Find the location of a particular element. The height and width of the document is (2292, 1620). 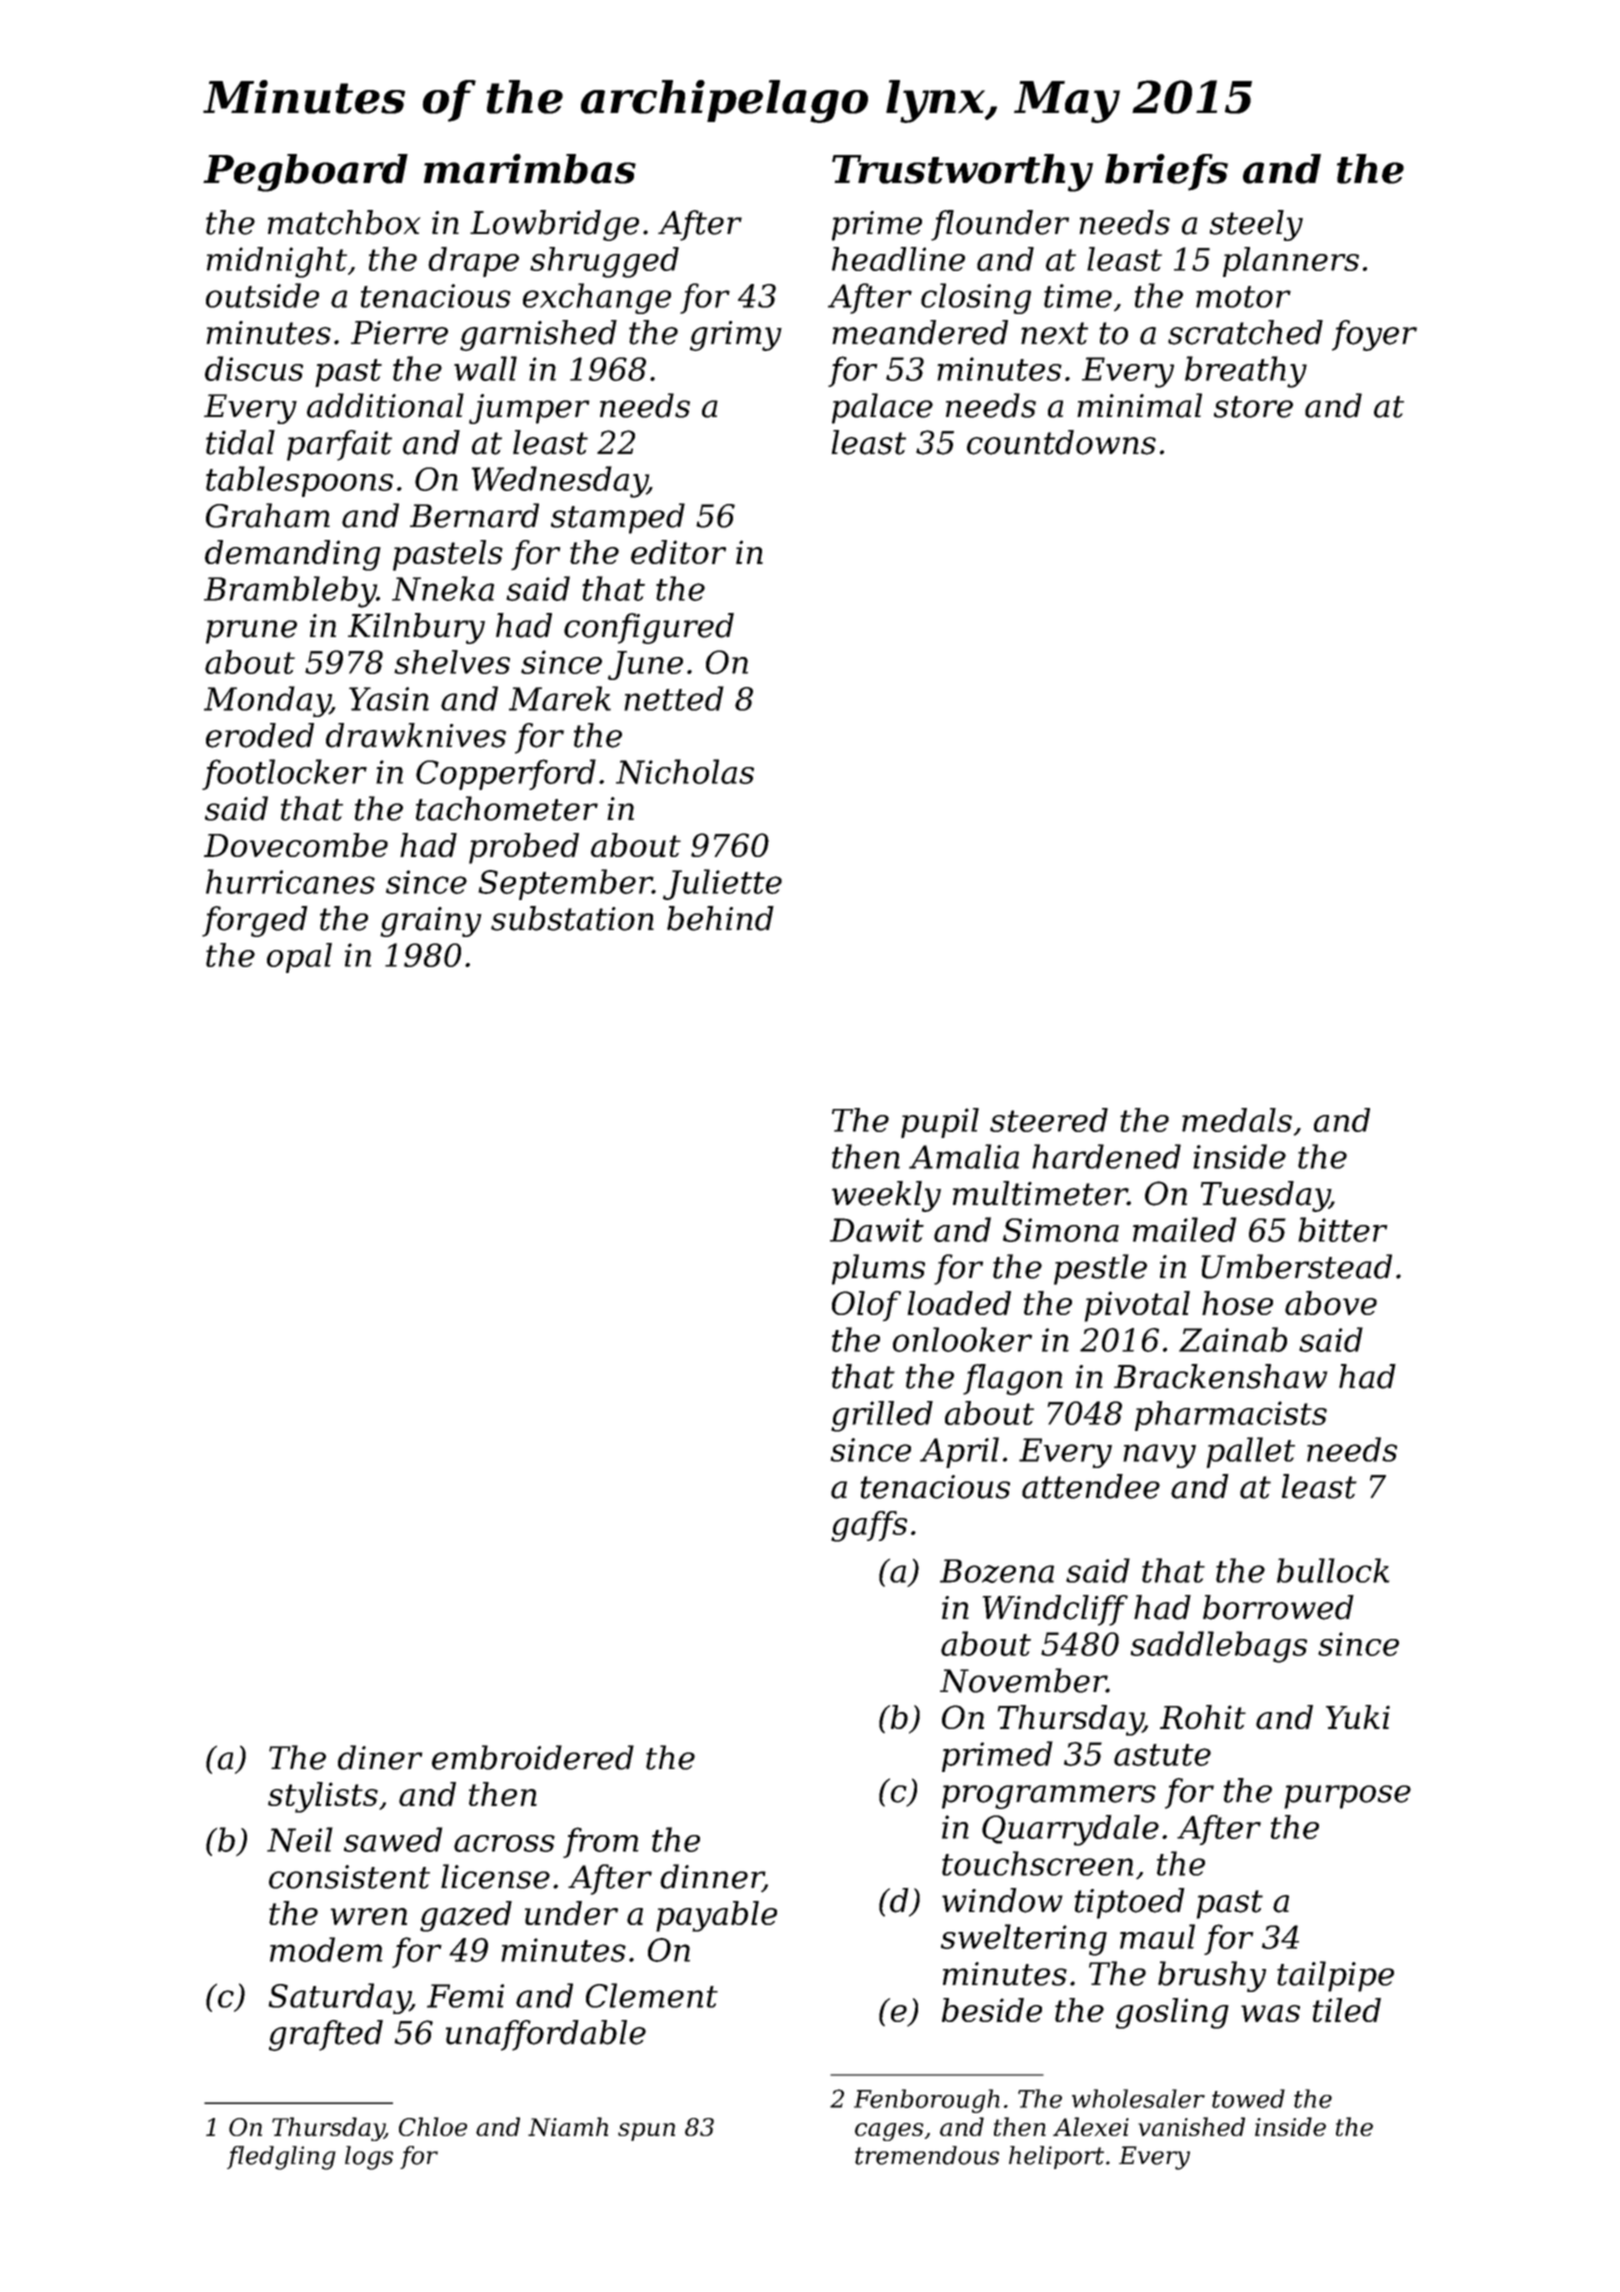

beside is located at coordinates (992, 2010).
